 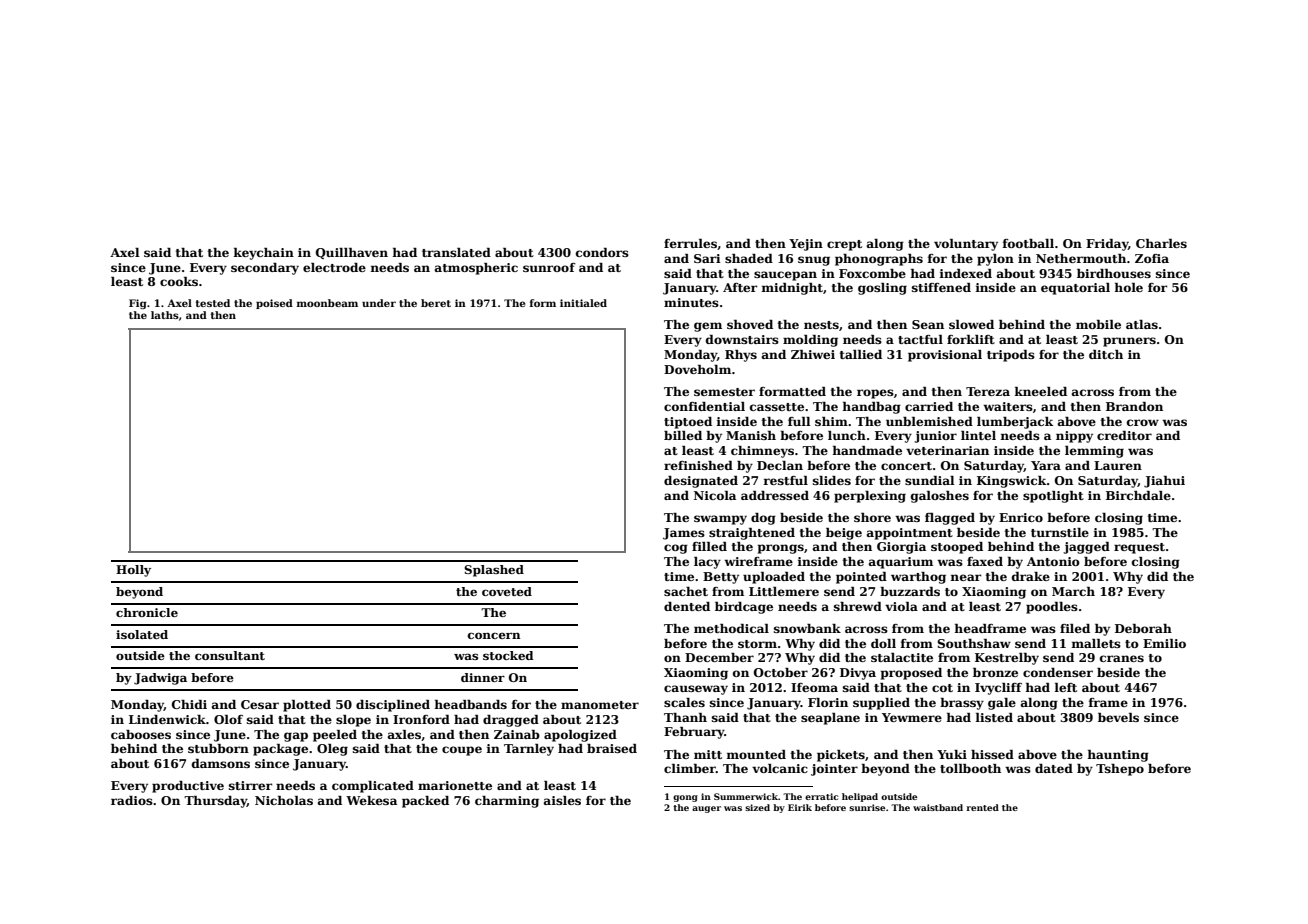 What do you see at coordinates (1114, 273) in the page?
I see `birdhouses` at bounding box center [1114, 273].
